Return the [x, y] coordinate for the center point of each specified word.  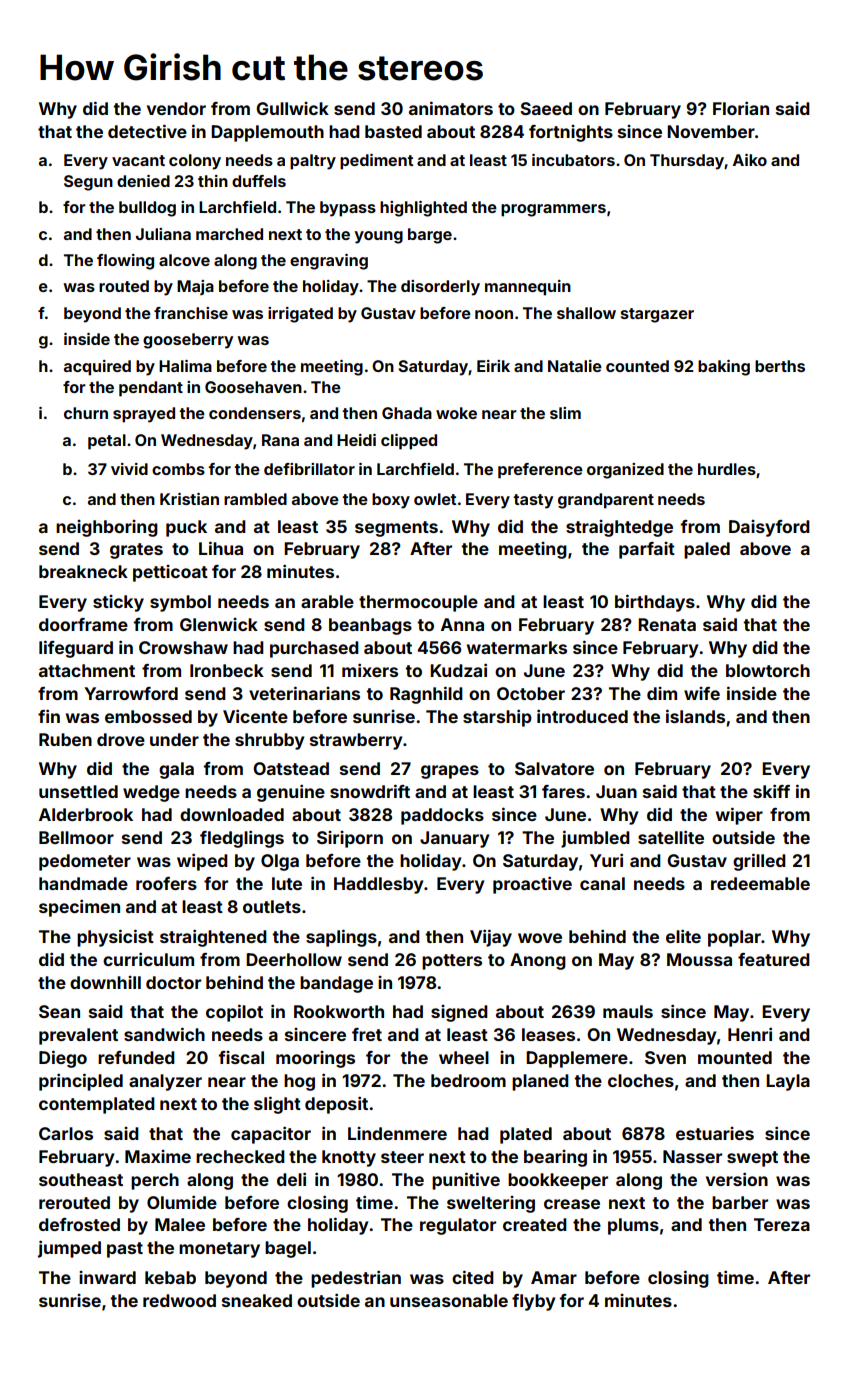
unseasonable [449, 1300]
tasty [533, 501]
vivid [129, 469]
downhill [105, 982]
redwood [179, 1300]
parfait [647, 550]
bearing [555, 1158]
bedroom [468, 1080]
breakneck [83, 571]
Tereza [782, 1224]
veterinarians [304, 693]
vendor [176, 108]
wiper [739, 816]
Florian [741, 108]
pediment [376, 162]
